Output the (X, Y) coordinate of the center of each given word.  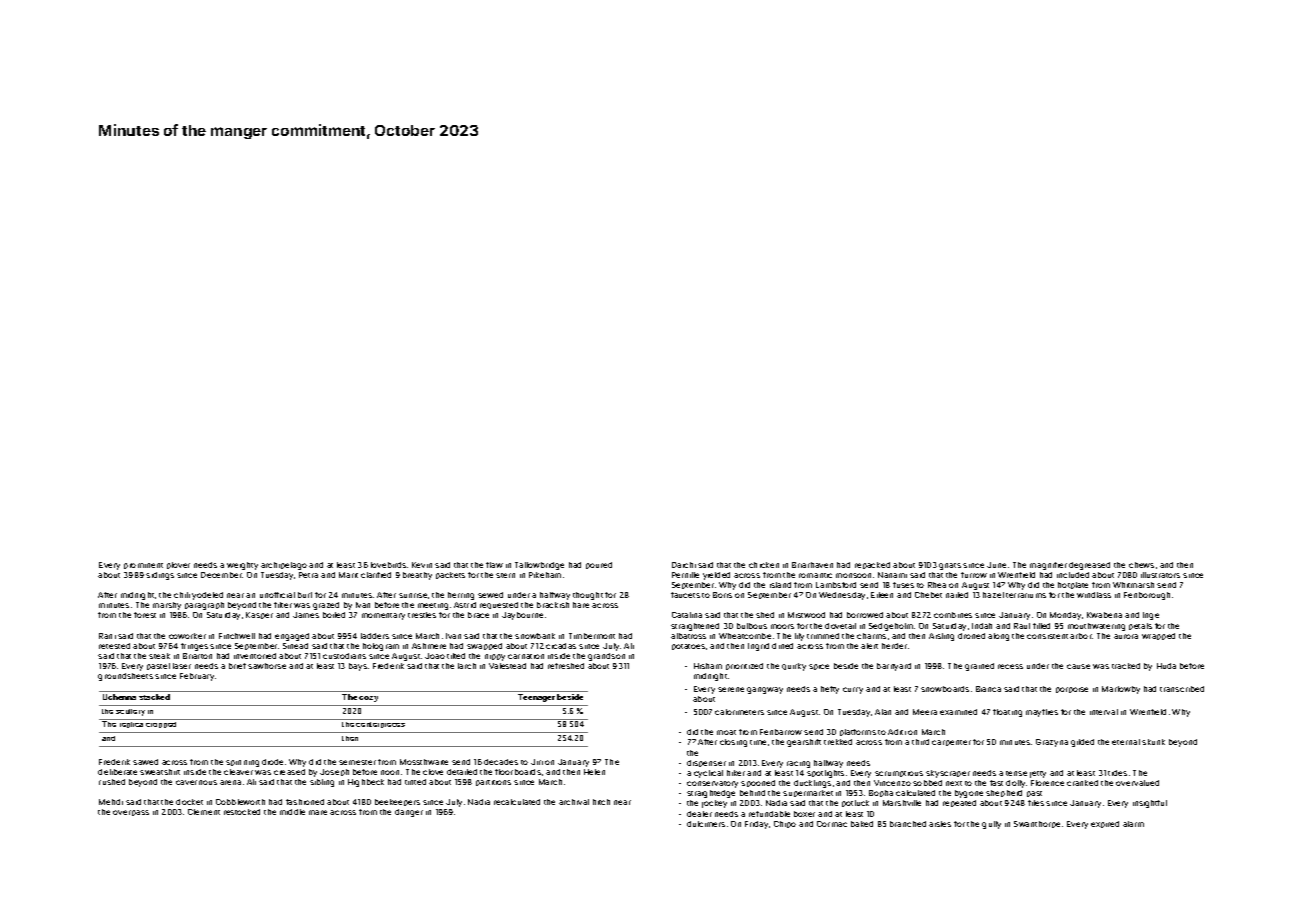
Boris (722, 595)
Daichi (684, 565)
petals (1140, 626)
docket (189, 802)
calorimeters (739, 712)
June (996, 565)
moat (726, 732)
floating (1007, 713)
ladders (375, 636)
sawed (145, 762)
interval (1104, 712)
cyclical (708, 774)
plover (178, 565)
